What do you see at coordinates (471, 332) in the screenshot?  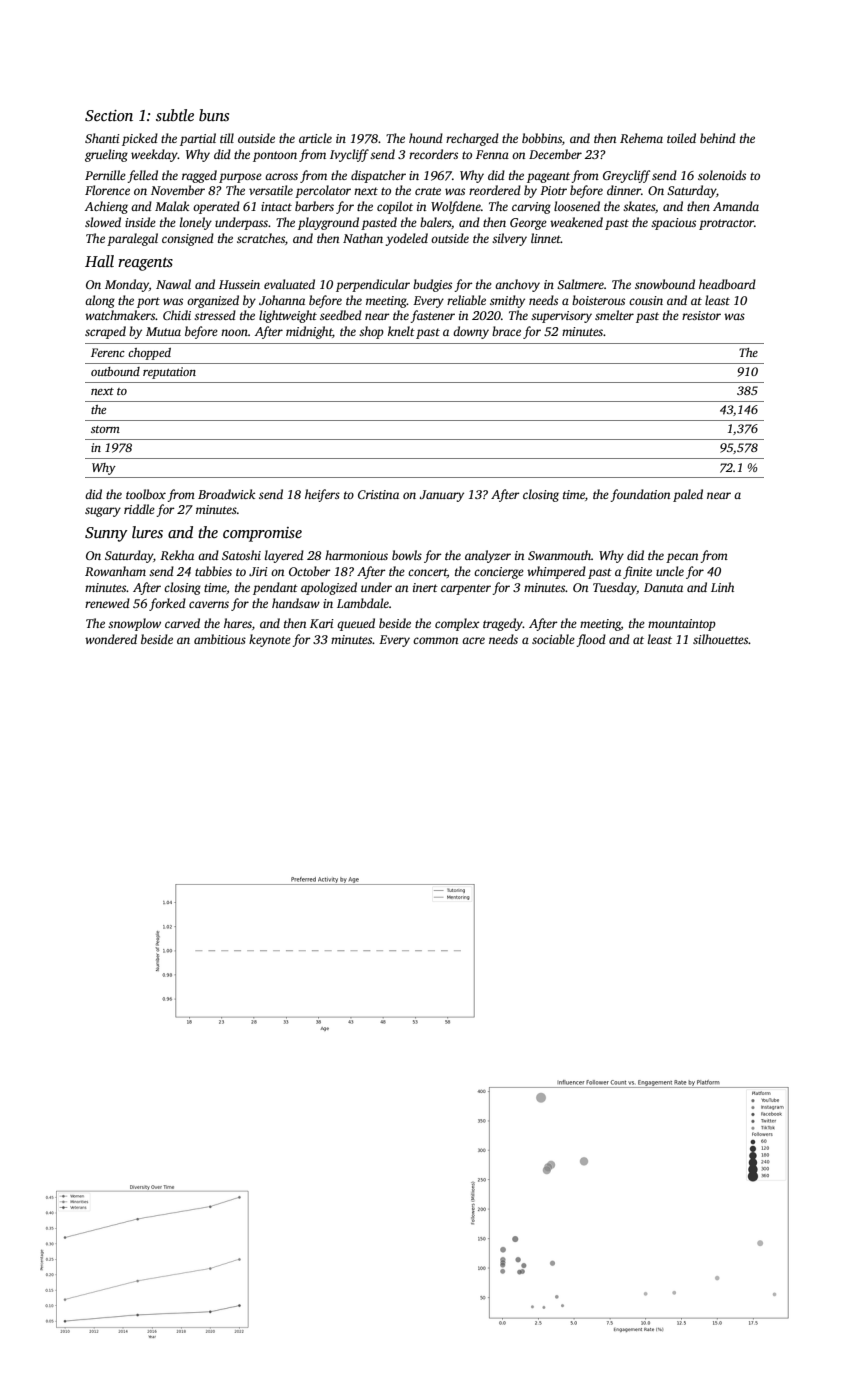 I see `downy` at bounding box center [471, 332].
